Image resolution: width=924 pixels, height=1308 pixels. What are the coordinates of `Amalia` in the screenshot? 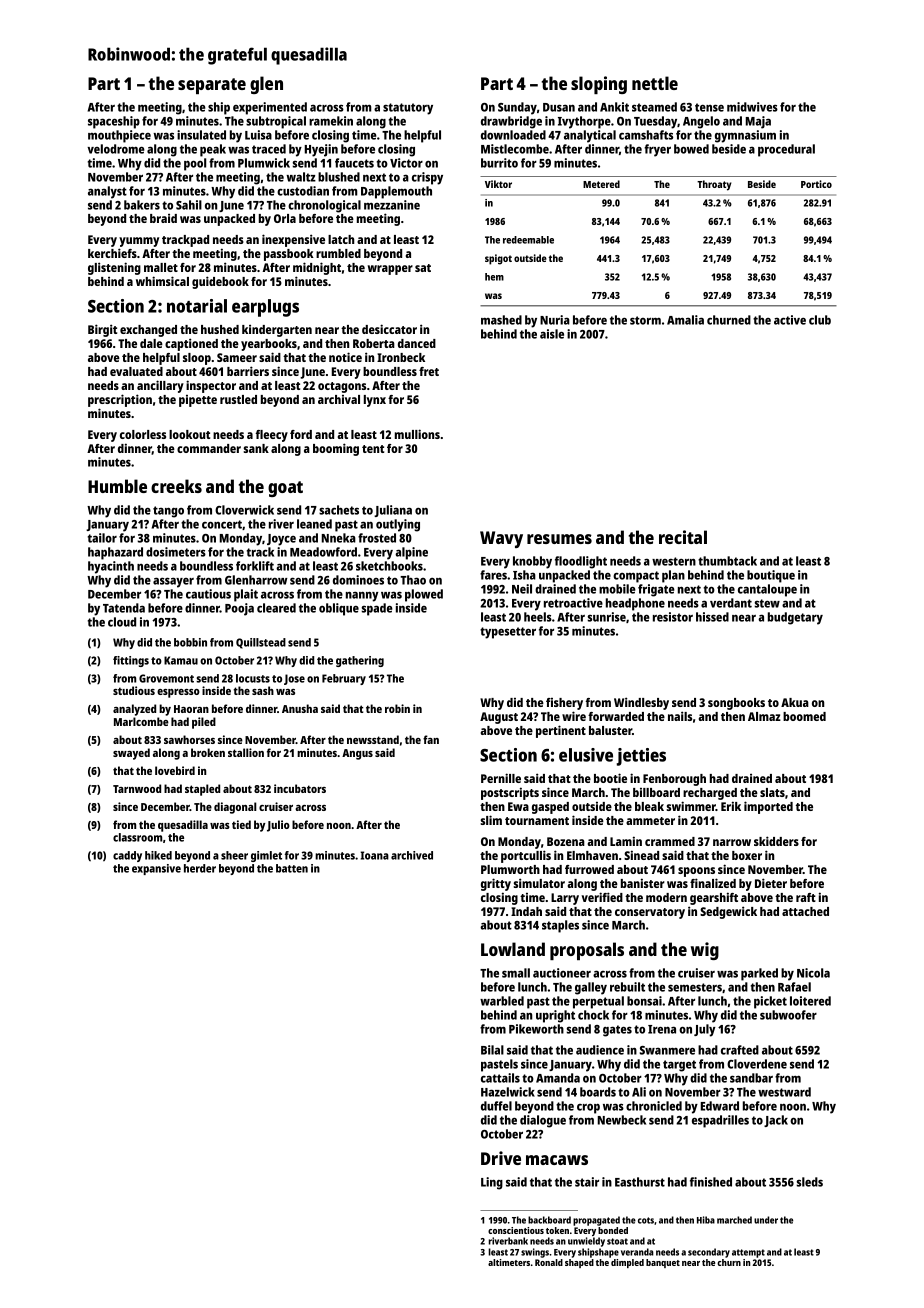 It's located at (685, 320).
